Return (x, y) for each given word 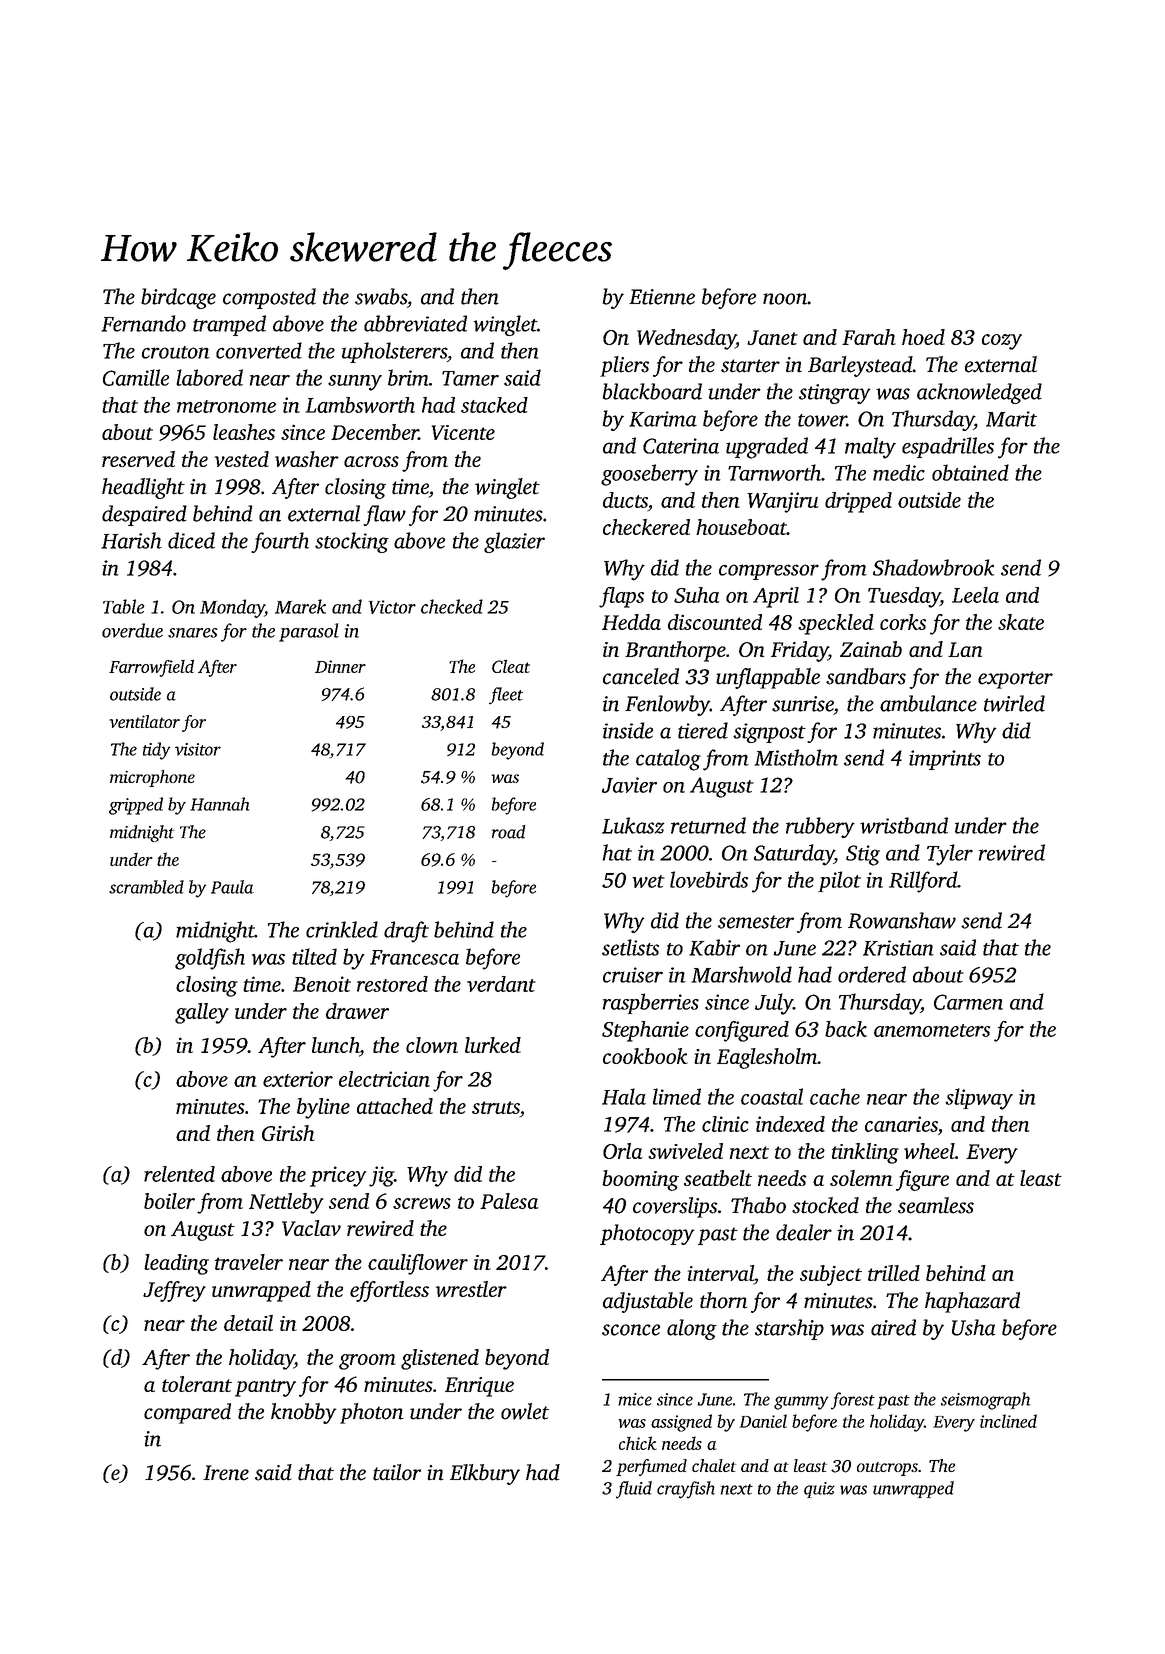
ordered (872, 974)
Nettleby (286, 1203)
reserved (138, 459)
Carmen (968, 1002)
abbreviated (415, 323)
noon (785, 299)
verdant (501, 984)
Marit (1011, 419)
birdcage (178, 298)
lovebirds (709, 879)
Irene (226, 1473)
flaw (385, 515)
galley (202, 1013)
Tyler (950, 855)
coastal (772, 1096)
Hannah (219, 804)
